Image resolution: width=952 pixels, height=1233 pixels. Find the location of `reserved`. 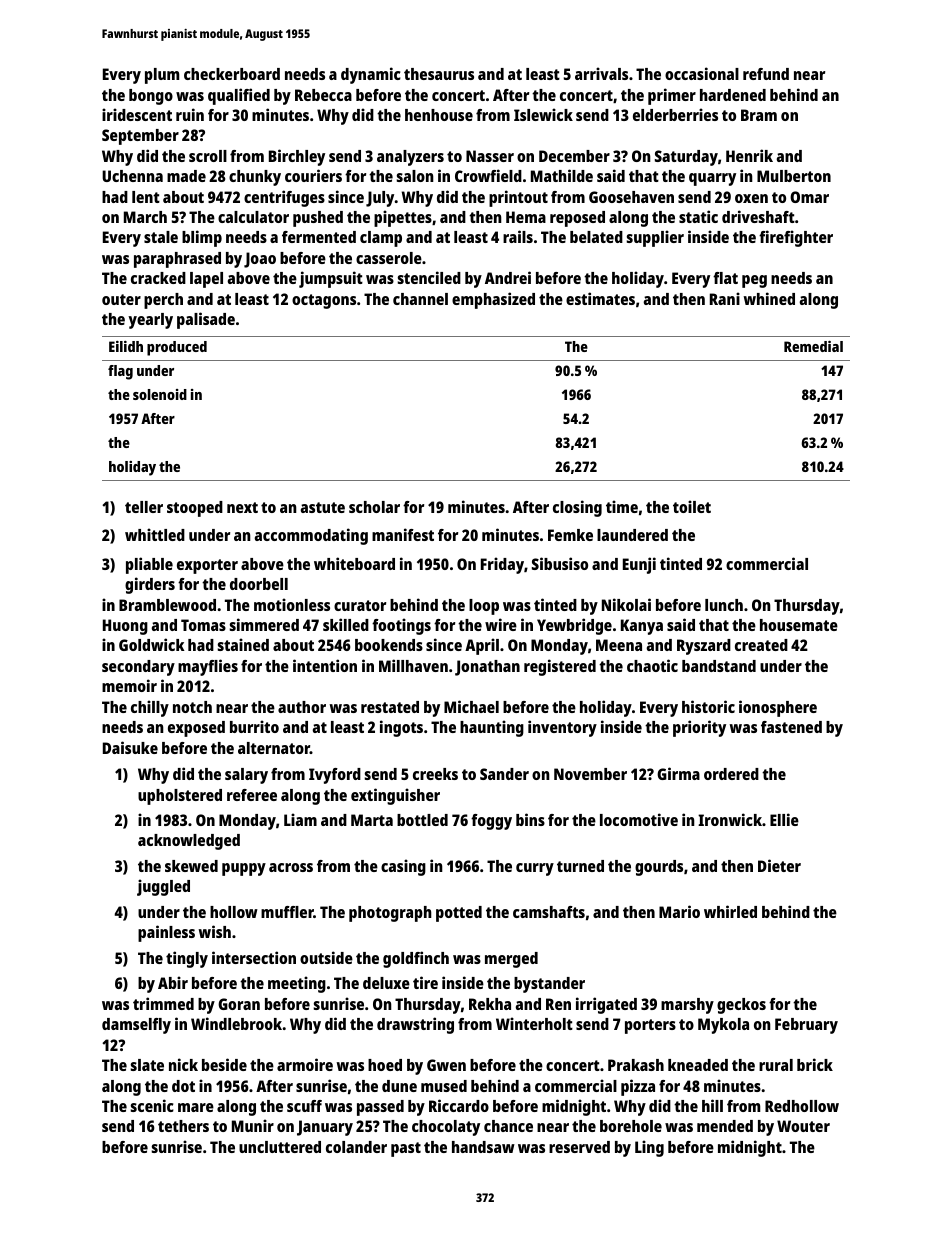

reserved is located at coordinates (579, 1147).
